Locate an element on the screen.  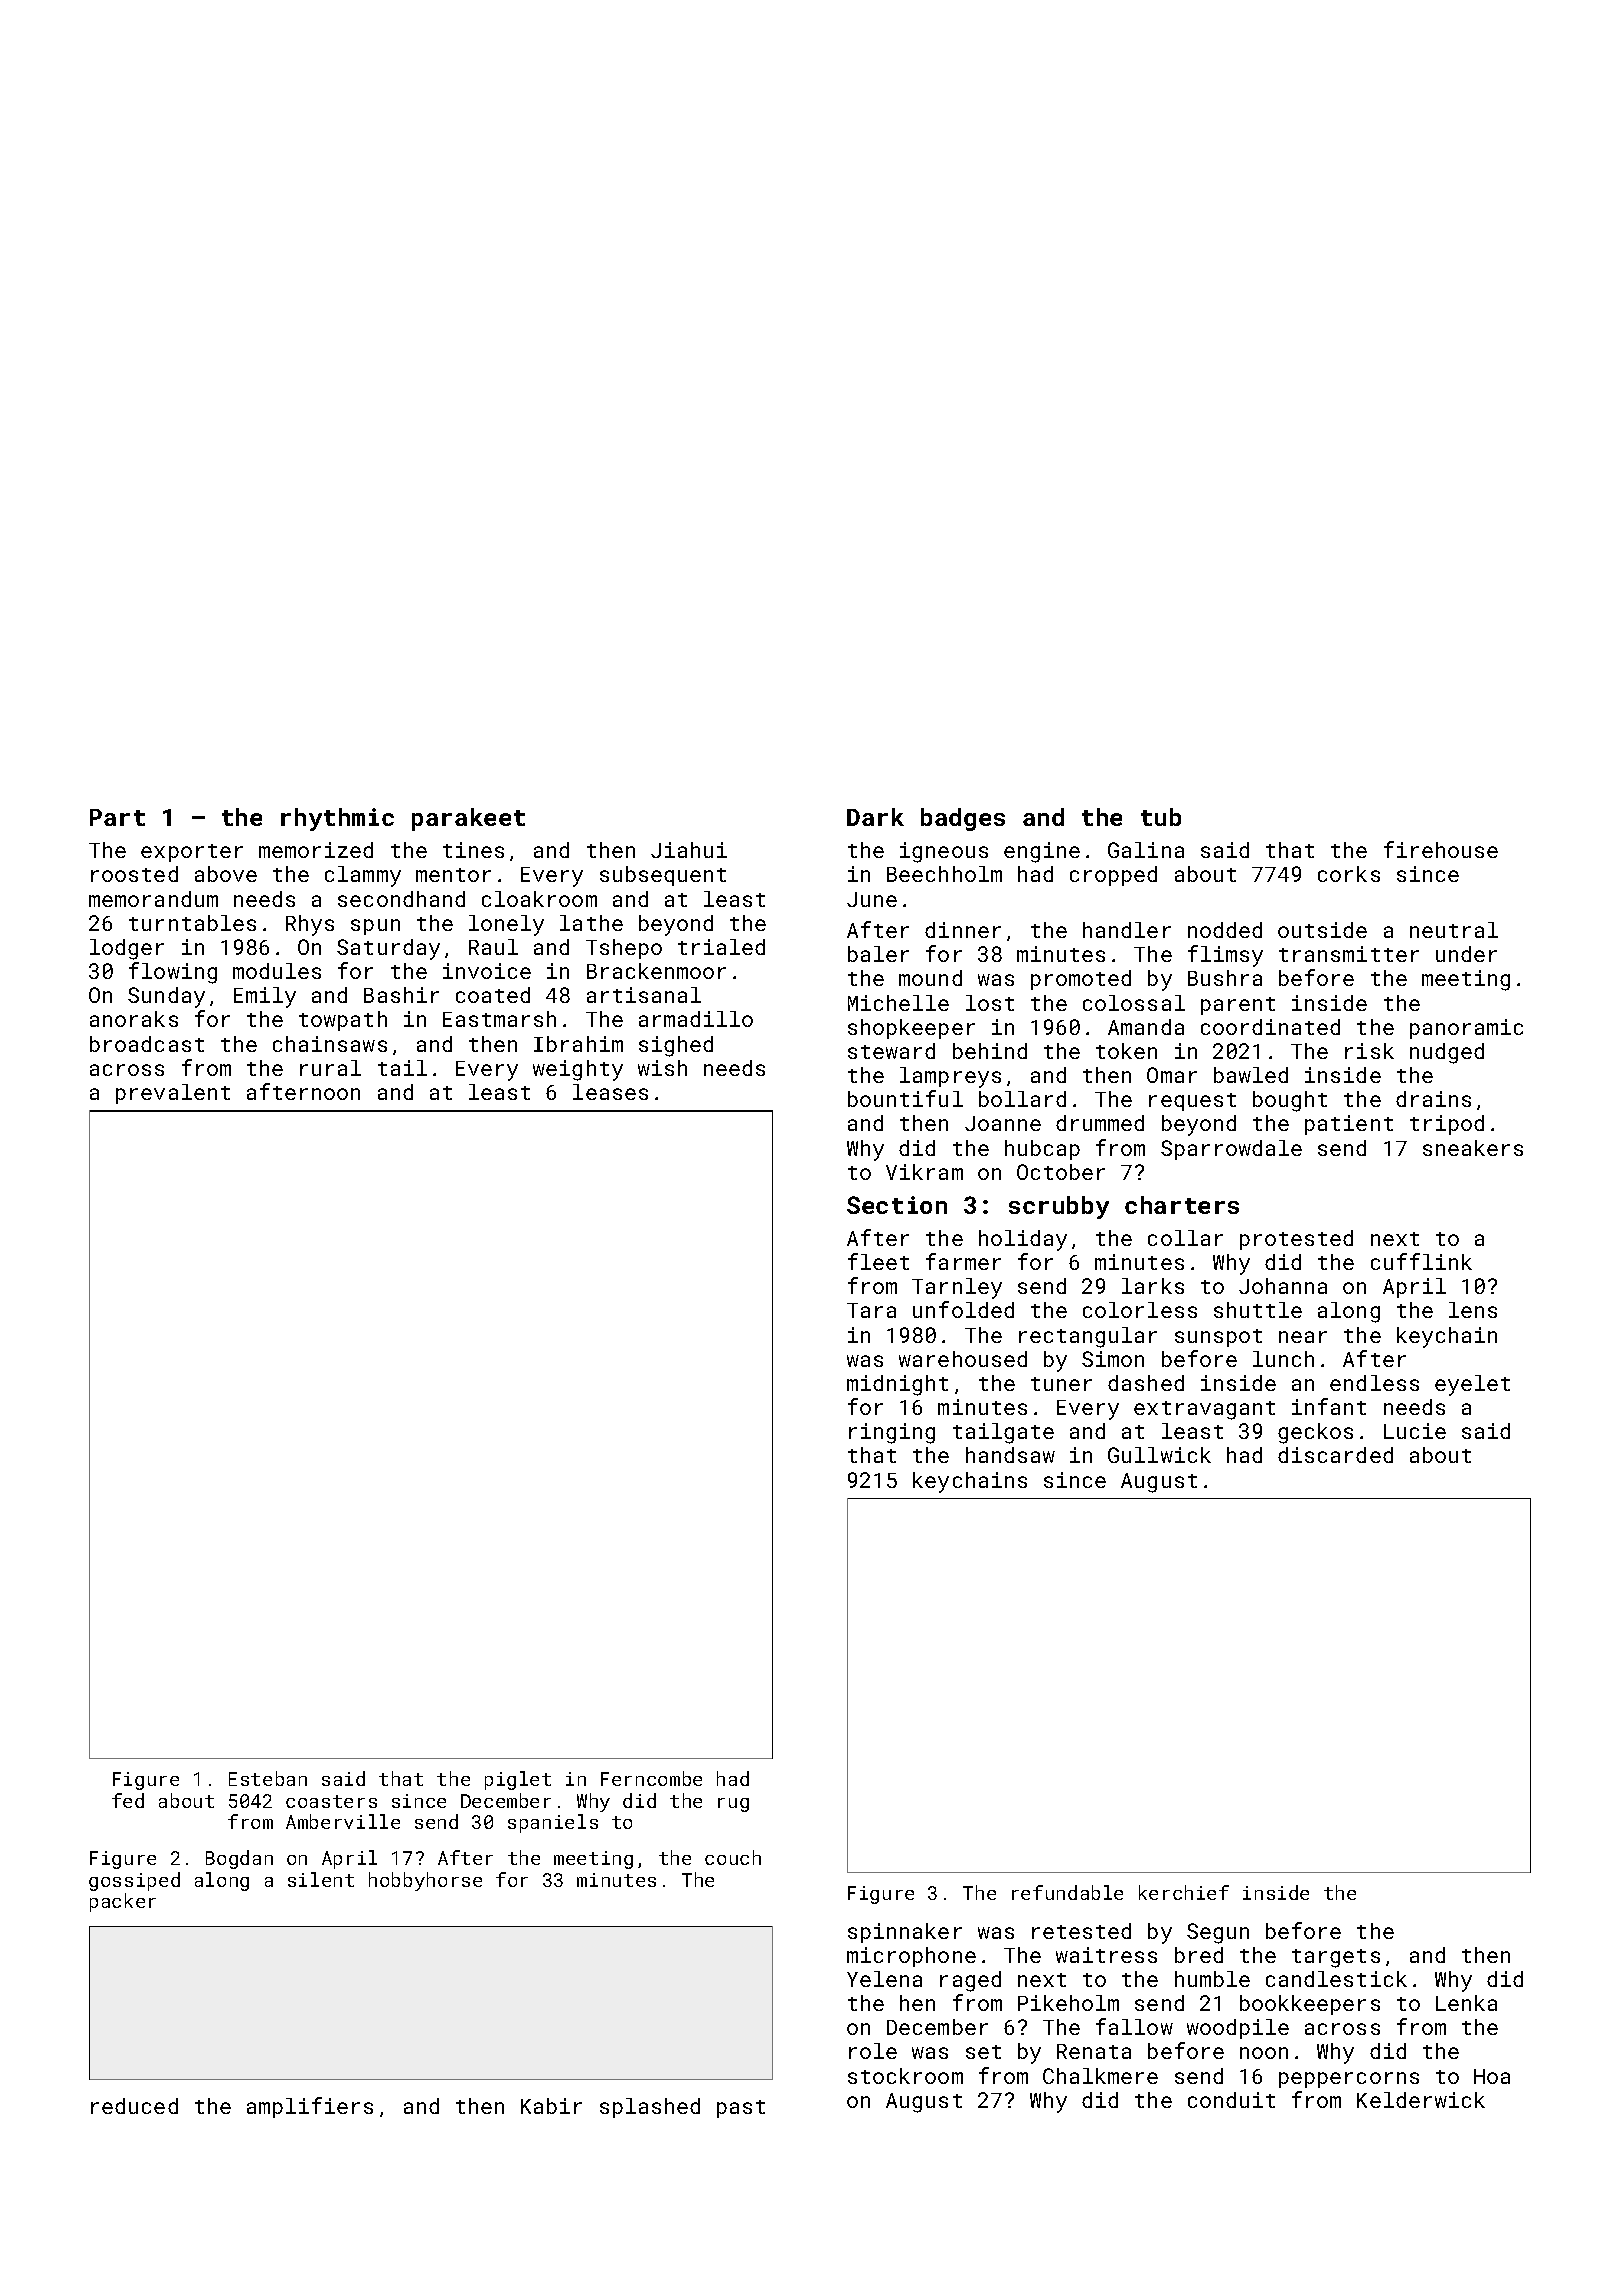
amplifiers is located at coordinates (310, 2107).
